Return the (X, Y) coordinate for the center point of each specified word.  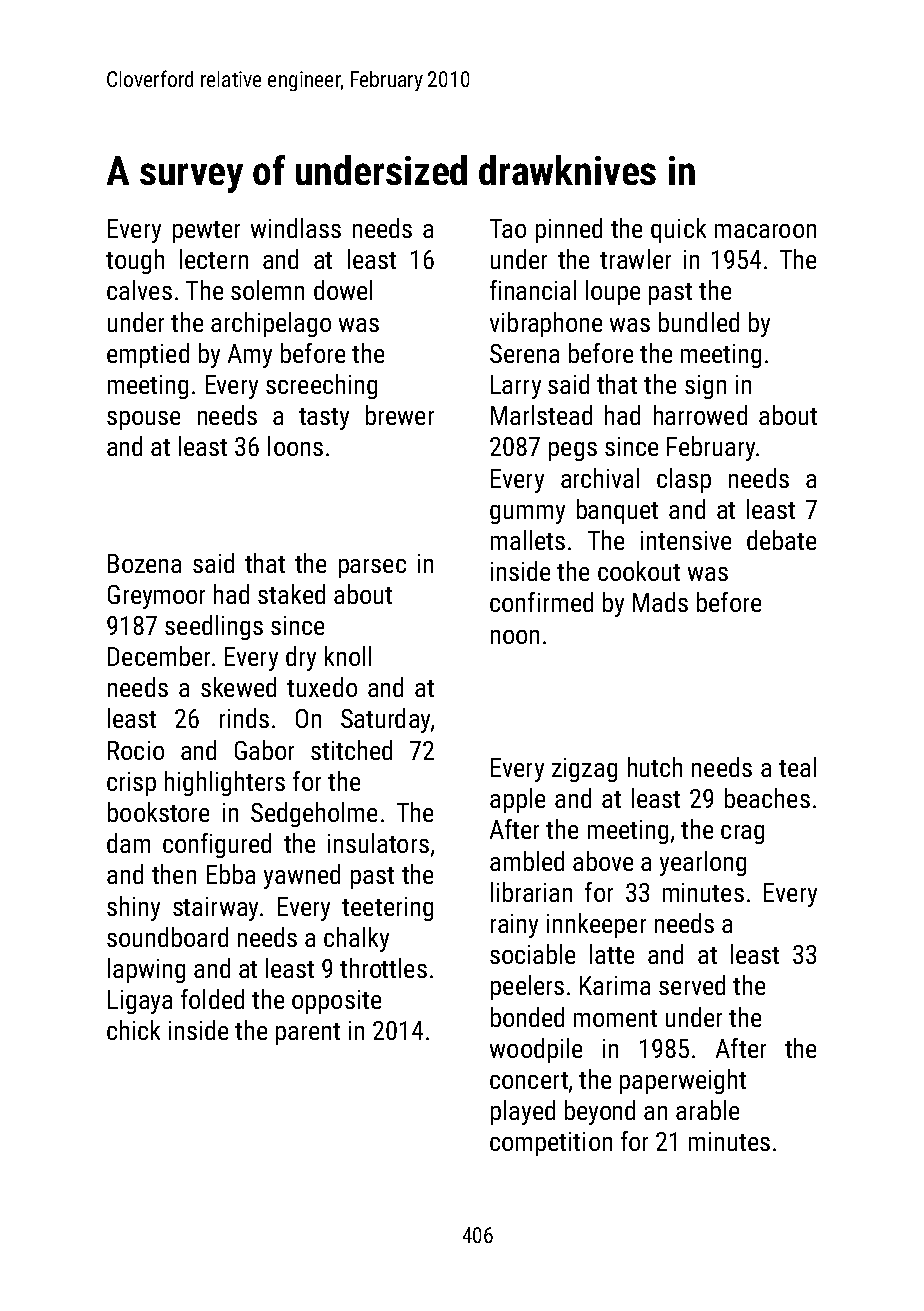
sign (705, 387)
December (159, 656)
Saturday (385, 720)
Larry (516, 387)
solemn (267, 290)
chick (133, 1030)
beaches (767, 798)
